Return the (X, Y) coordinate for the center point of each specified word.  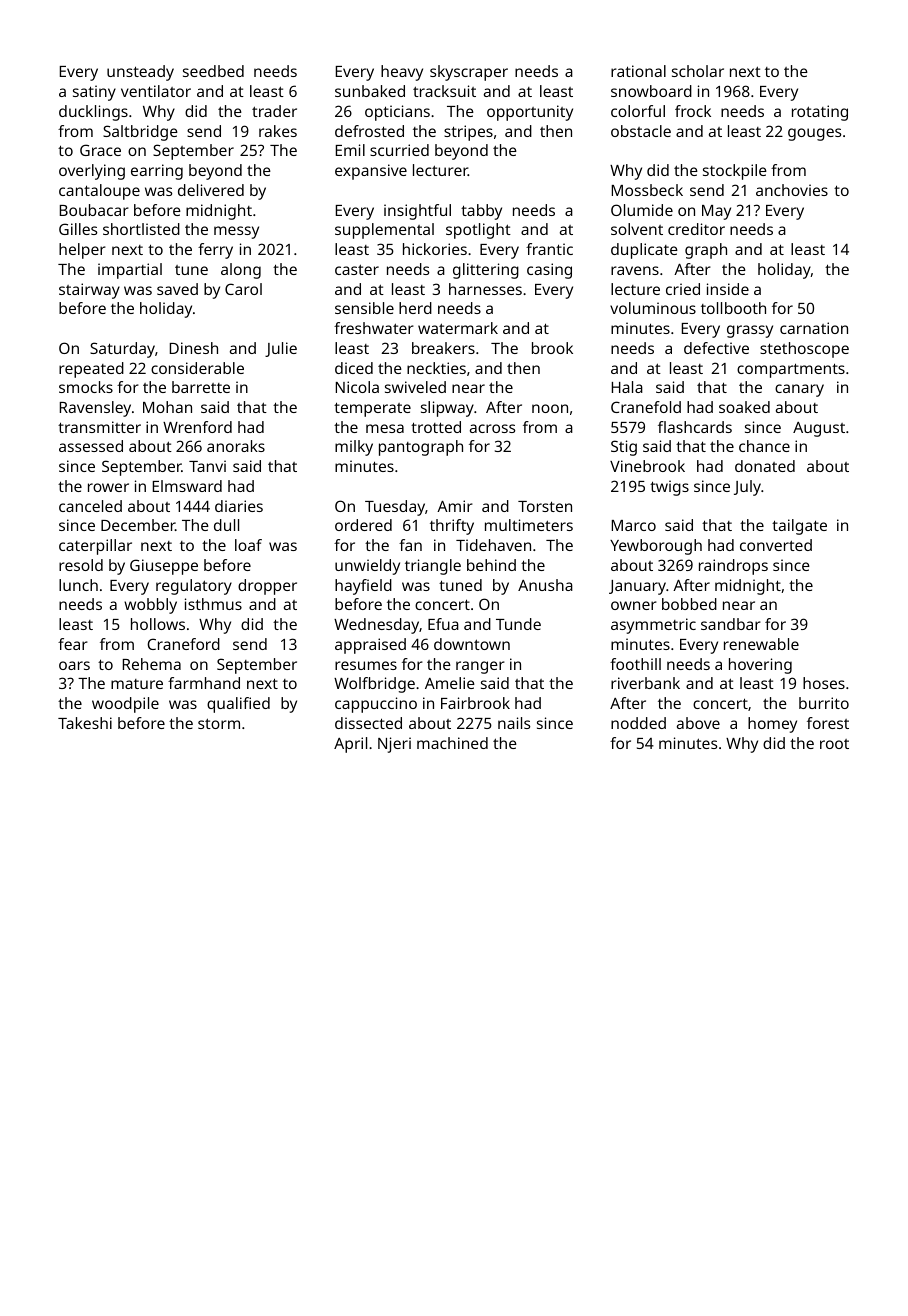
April (350, 745)
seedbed (213, 71)
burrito (824, 703)
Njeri (394, 745)
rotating (820, 113)
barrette (201, 387)
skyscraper (469, 73)
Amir (455, 506)
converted (776, 545)
